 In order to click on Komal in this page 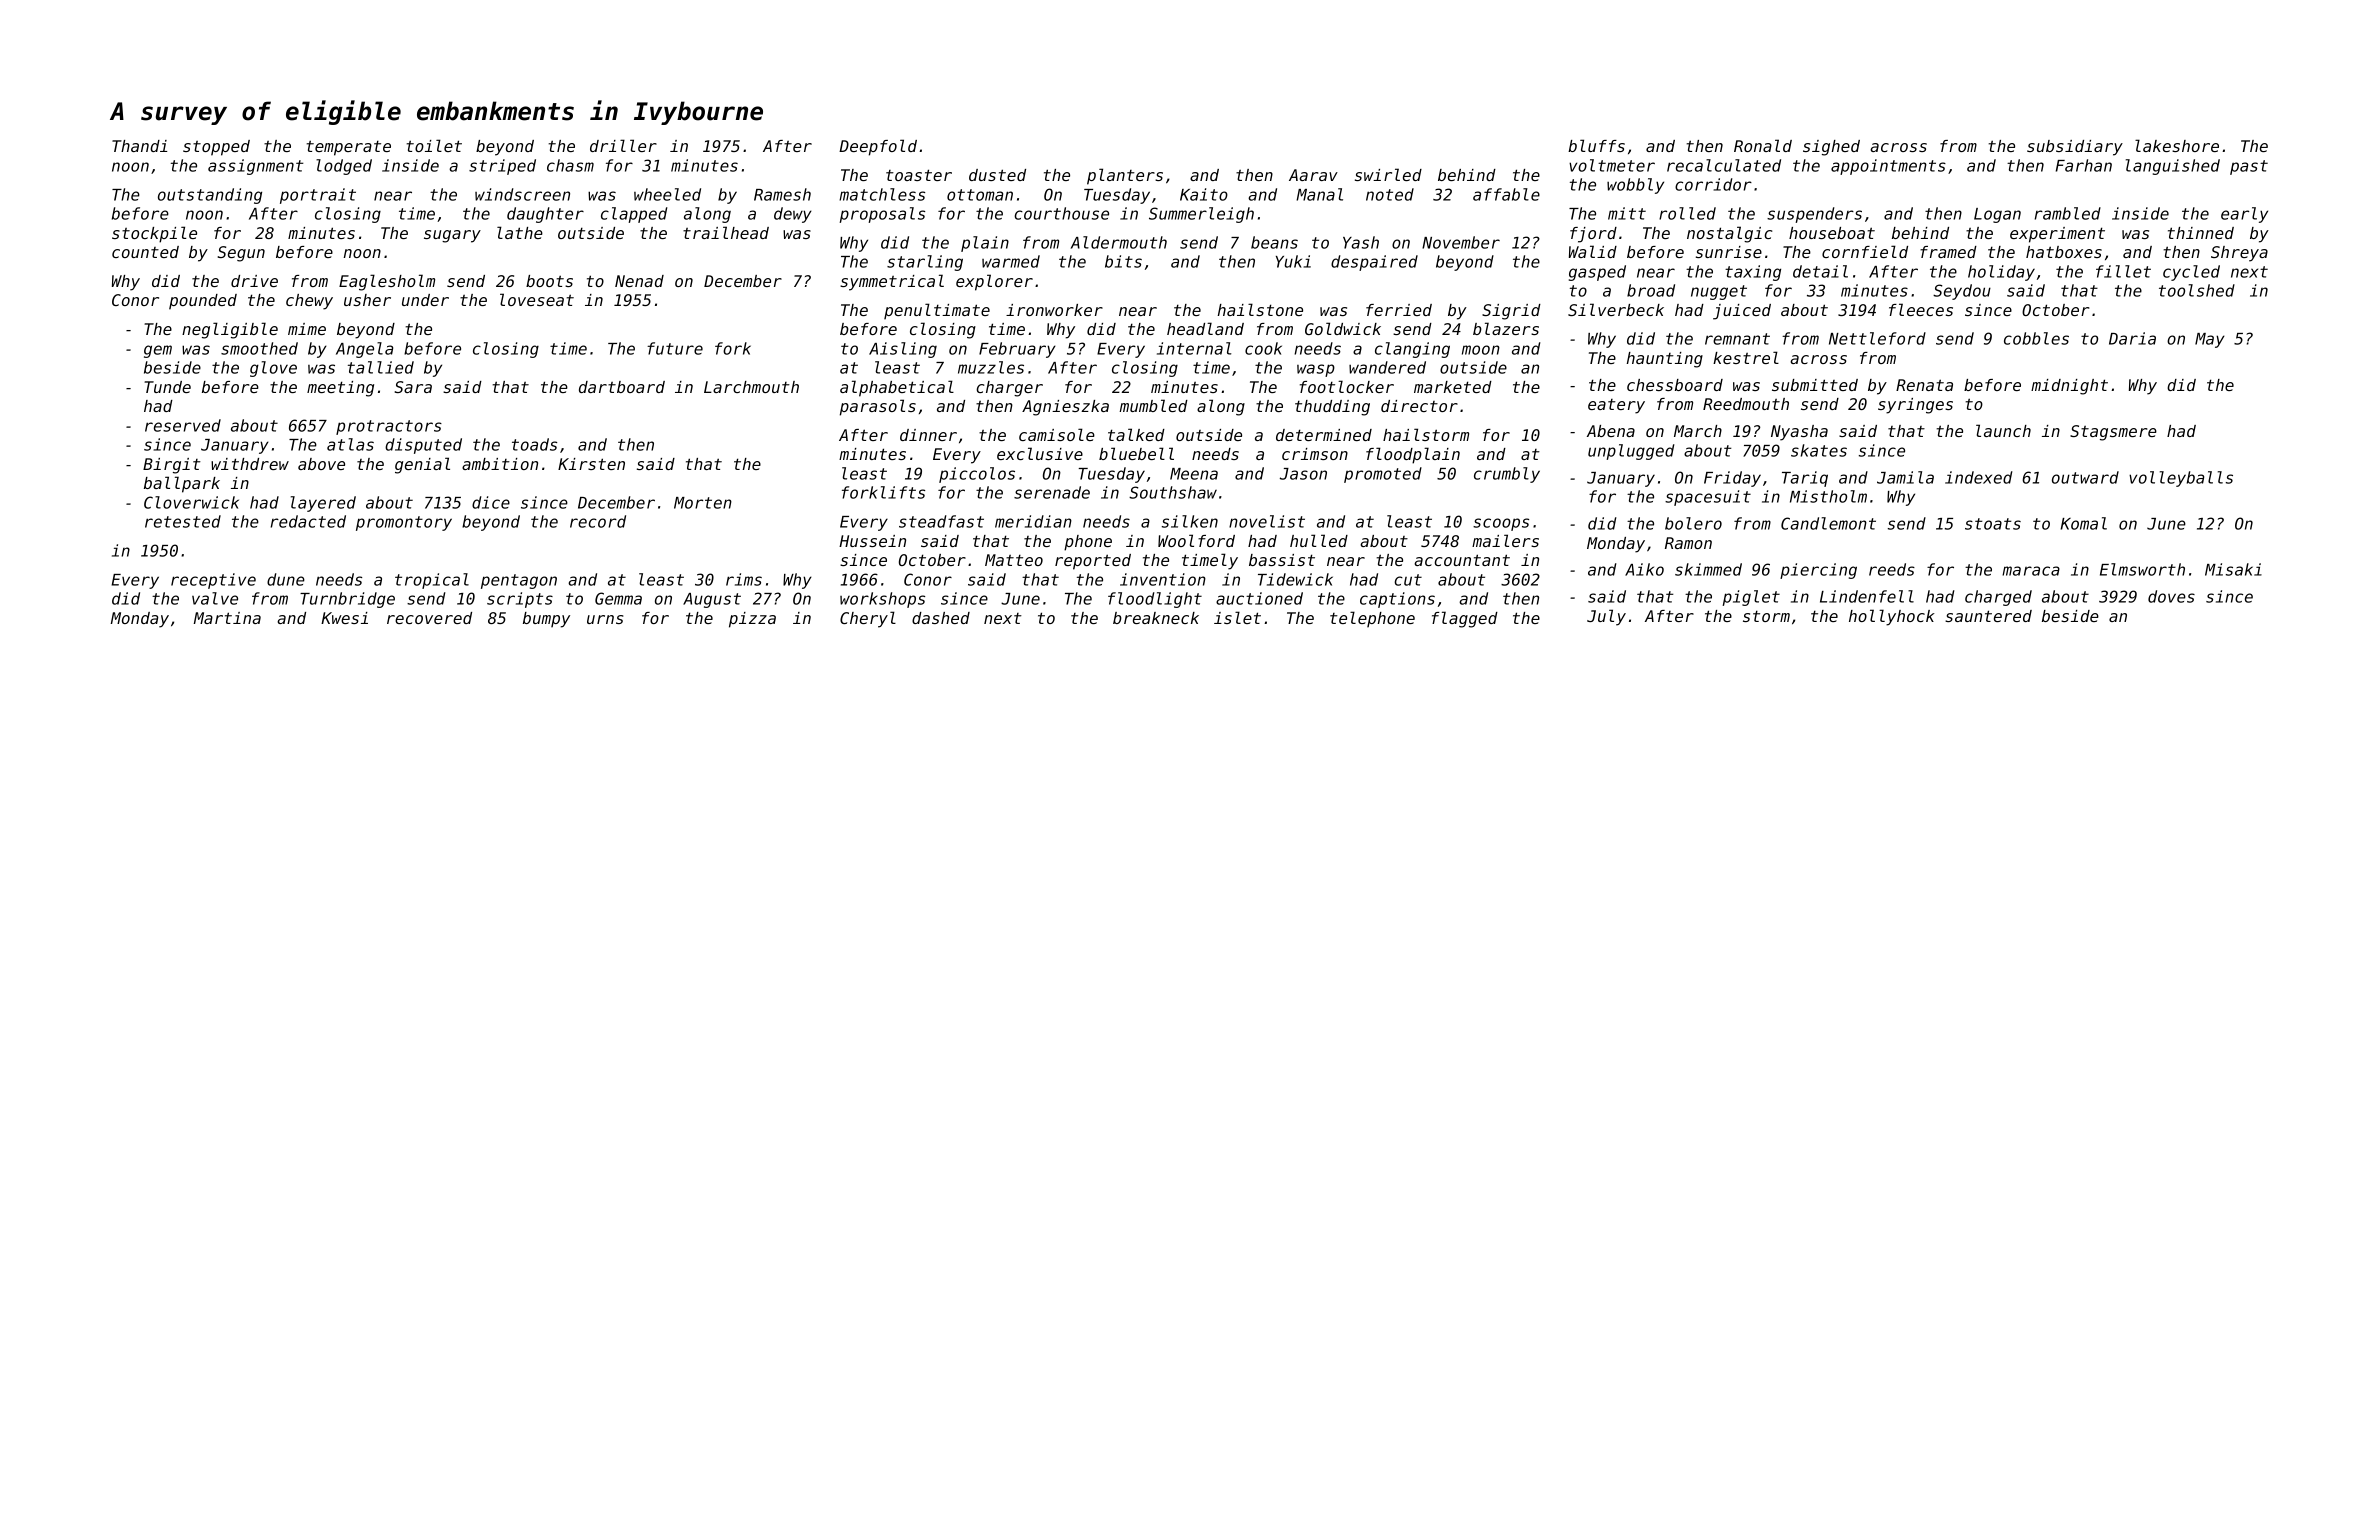, I will do `click(2084, 523)`.
